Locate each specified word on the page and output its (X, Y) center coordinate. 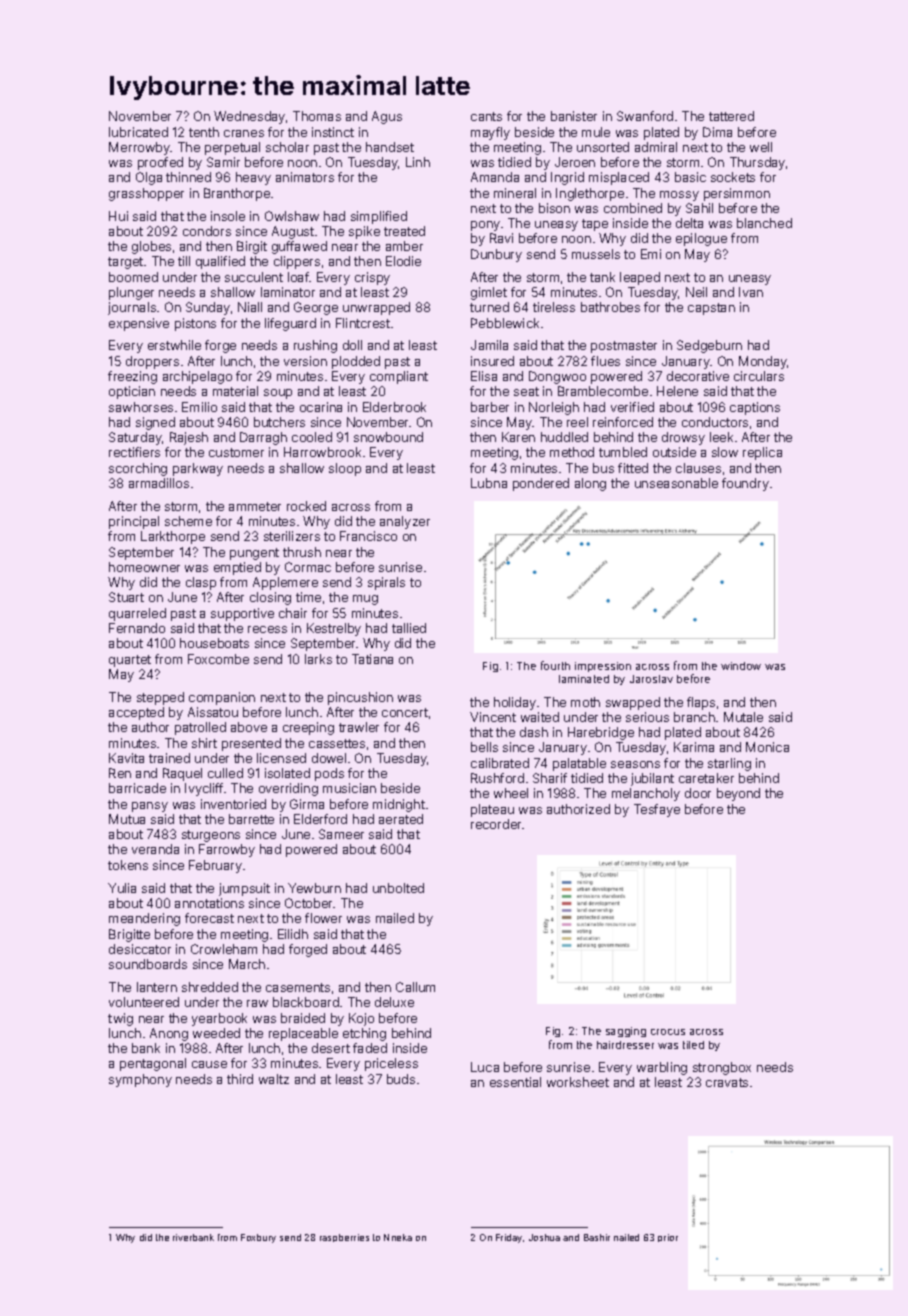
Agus (387, 117)
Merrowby (140, 148)
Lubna (489, 483)
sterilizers (292, 536)
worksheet (578, 1082)
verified (632, 407)
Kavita (126, 758)
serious (647, 717)
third (240, 1079)
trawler (359, 727)
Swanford (645, 116)
